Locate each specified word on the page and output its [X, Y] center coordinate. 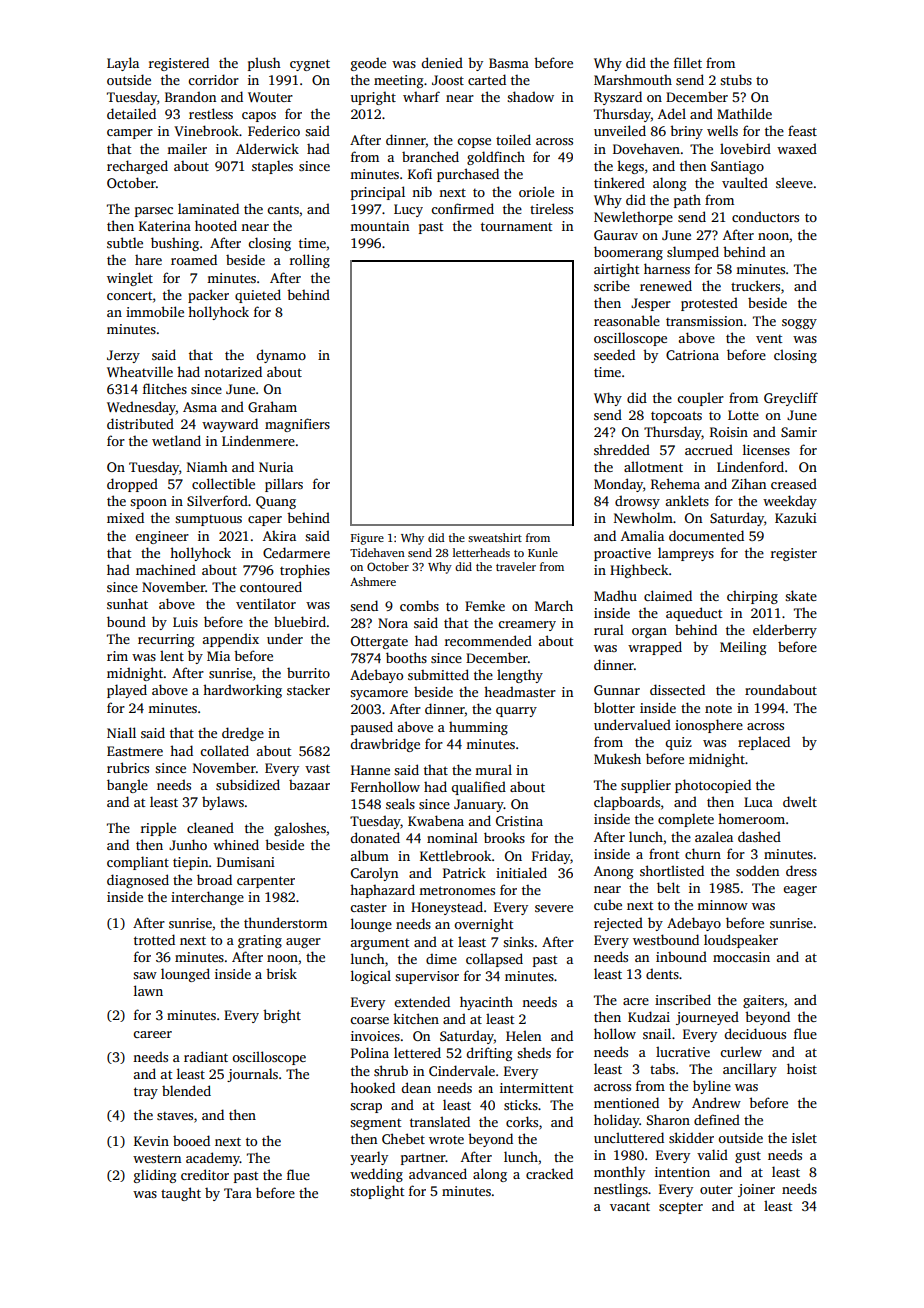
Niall [121, 732]
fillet [688, 62]
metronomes [457, 890]
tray [146, 1093]
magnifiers [297, 425]
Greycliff [791, 399]
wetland [176, 440]
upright [373, 98]
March [554, 605]
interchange [207, 898]
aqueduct [694, 614]
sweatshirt [495, 537]
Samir [799, 432]
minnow [722, 905]
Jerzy [123, 356]
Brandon [190, 96]
